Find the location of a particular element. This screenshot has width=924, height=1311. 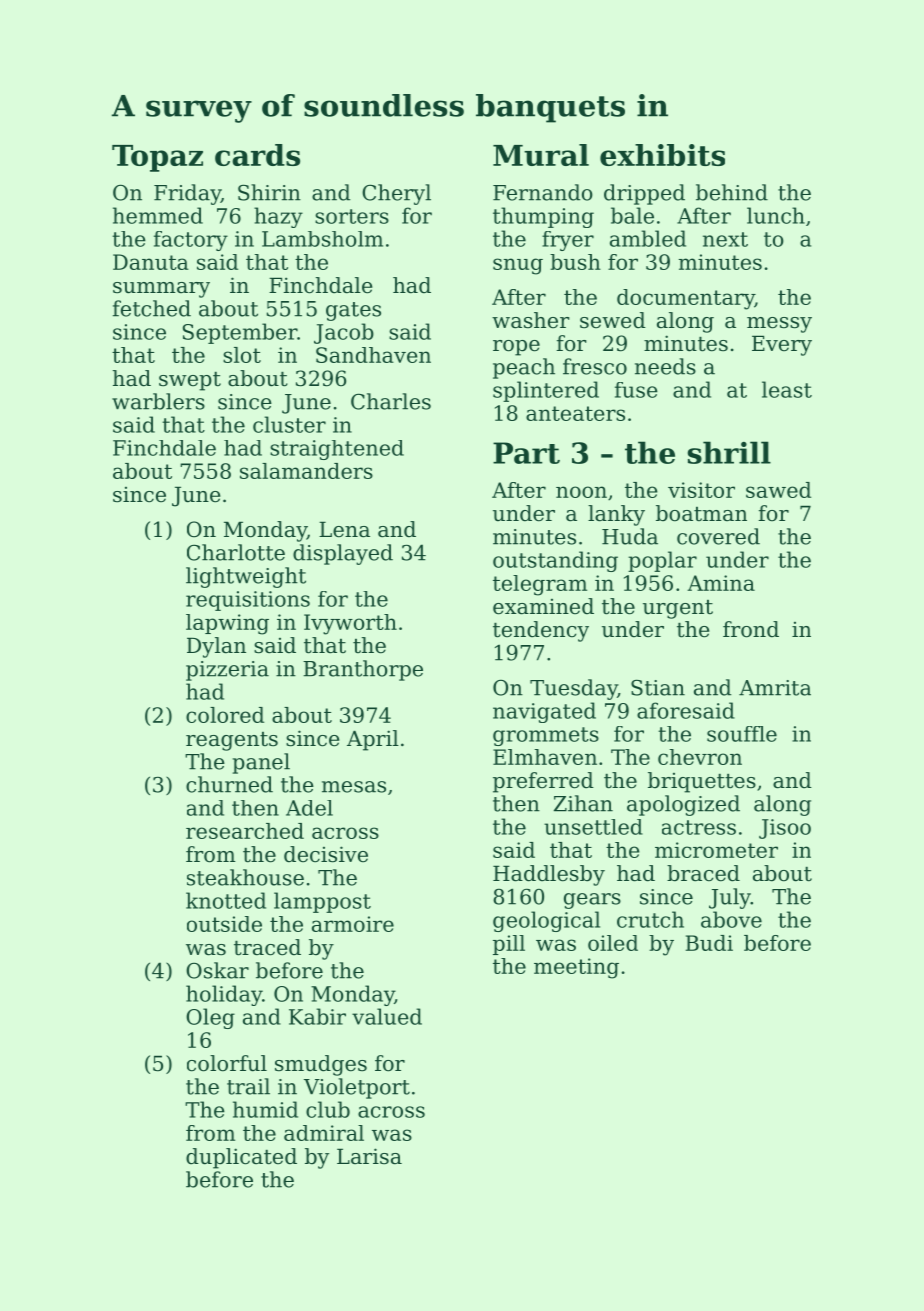

frond is located at coordinates (751, 629).
